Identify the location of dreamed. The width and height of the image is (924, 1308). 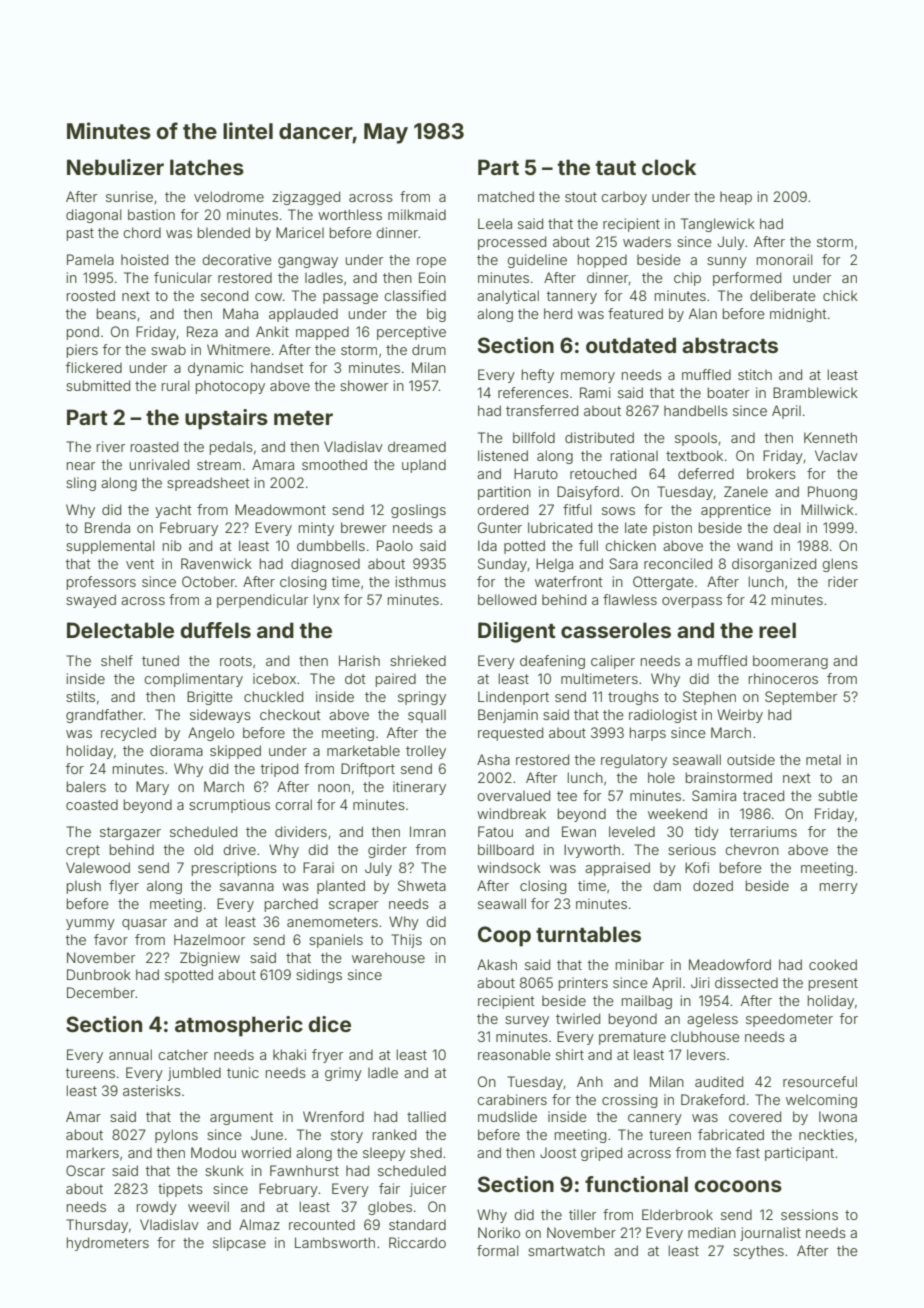
(417, 446).
